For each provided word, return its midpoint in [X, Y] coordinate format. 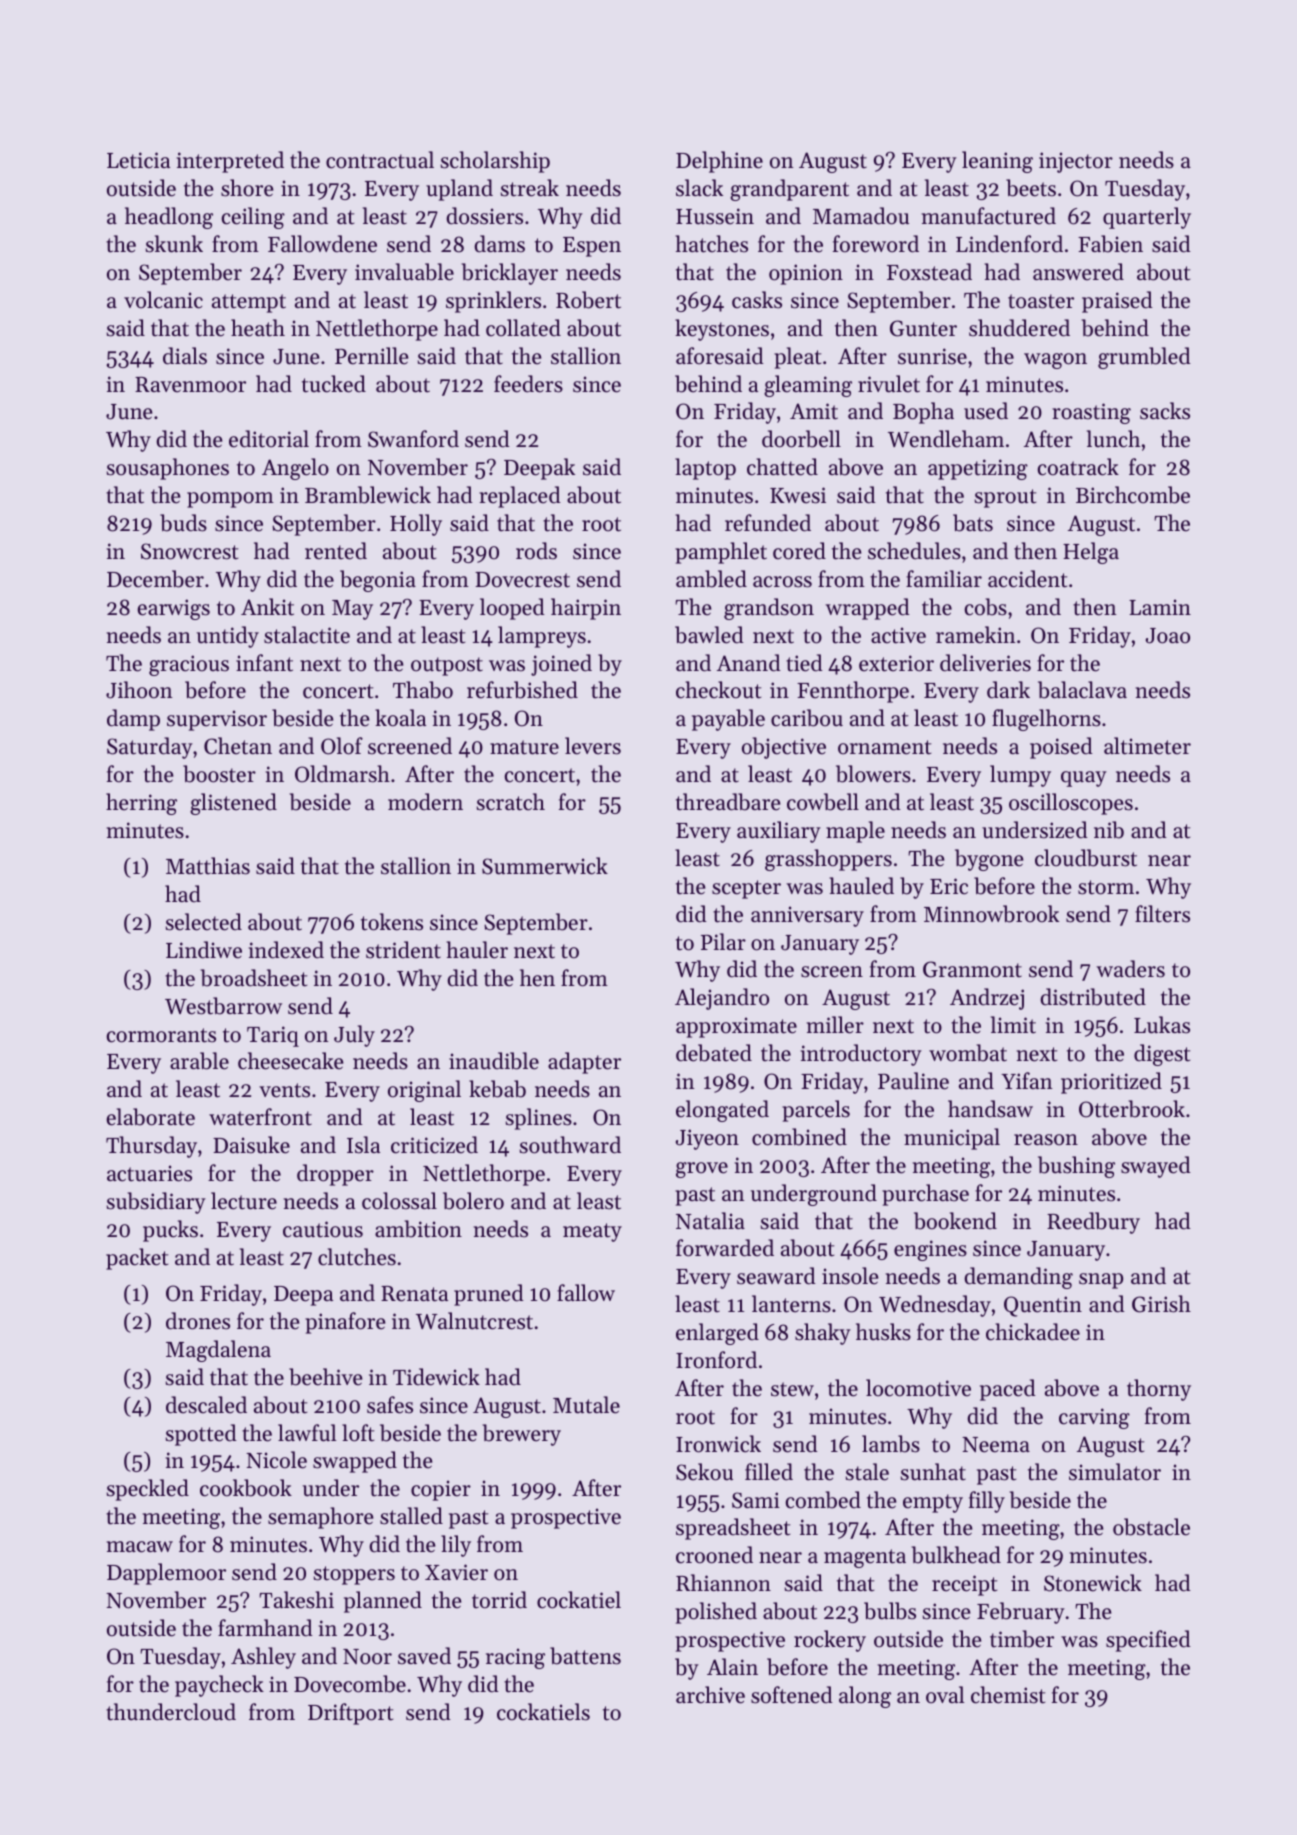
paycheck [219, 1686]
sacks [1165, 411]
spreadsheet [733, 1529]
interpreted [230, 162]
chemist [1008, 1695]
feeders [528, 384]
